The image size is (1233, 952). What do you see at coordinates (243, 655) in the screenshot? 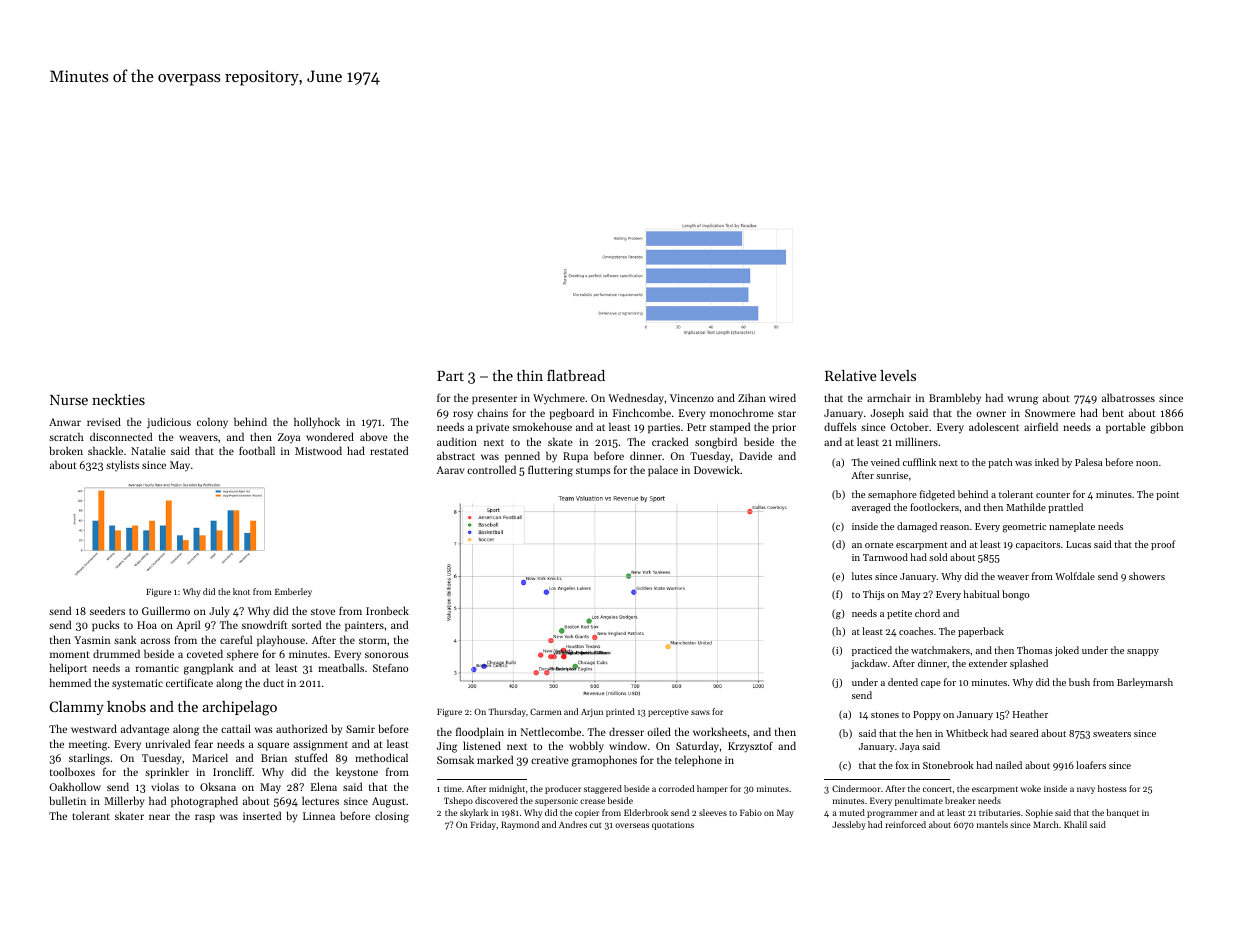
I see `sphere` at bounding box center [243, 655].
